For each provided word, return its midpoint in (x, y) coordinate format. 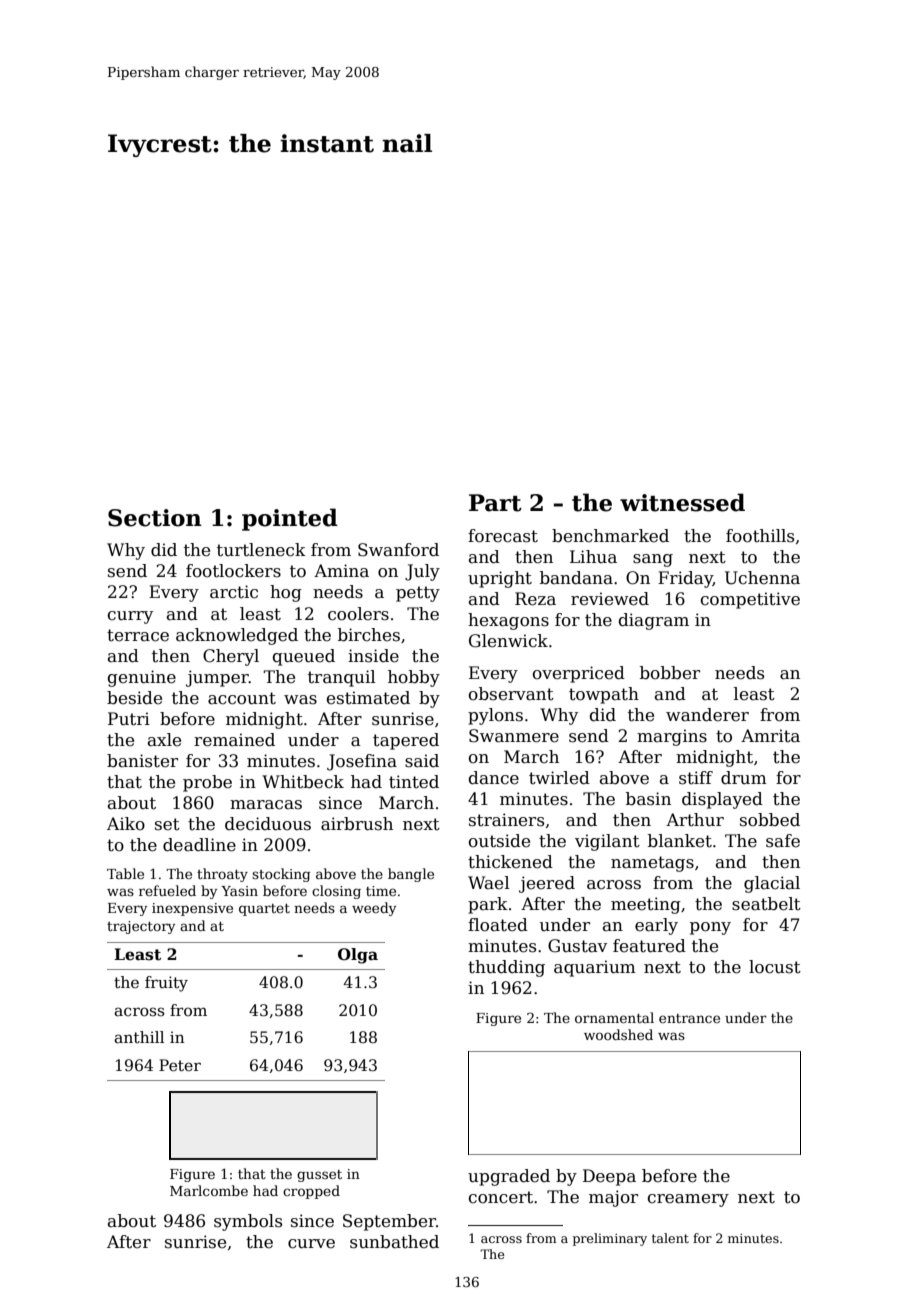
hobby (414, 678)
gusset (319, 1176)
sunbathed (394, 1242)
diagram (654, 621)
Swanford (398, 550)
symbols (248, 1222)
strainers (506, 820)
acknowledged (237, 636)
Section (155, 518)
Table (125, 873)
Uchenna (762, 578)
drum (744, 778)
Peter (180, 1065)
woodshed (618, 1034)
